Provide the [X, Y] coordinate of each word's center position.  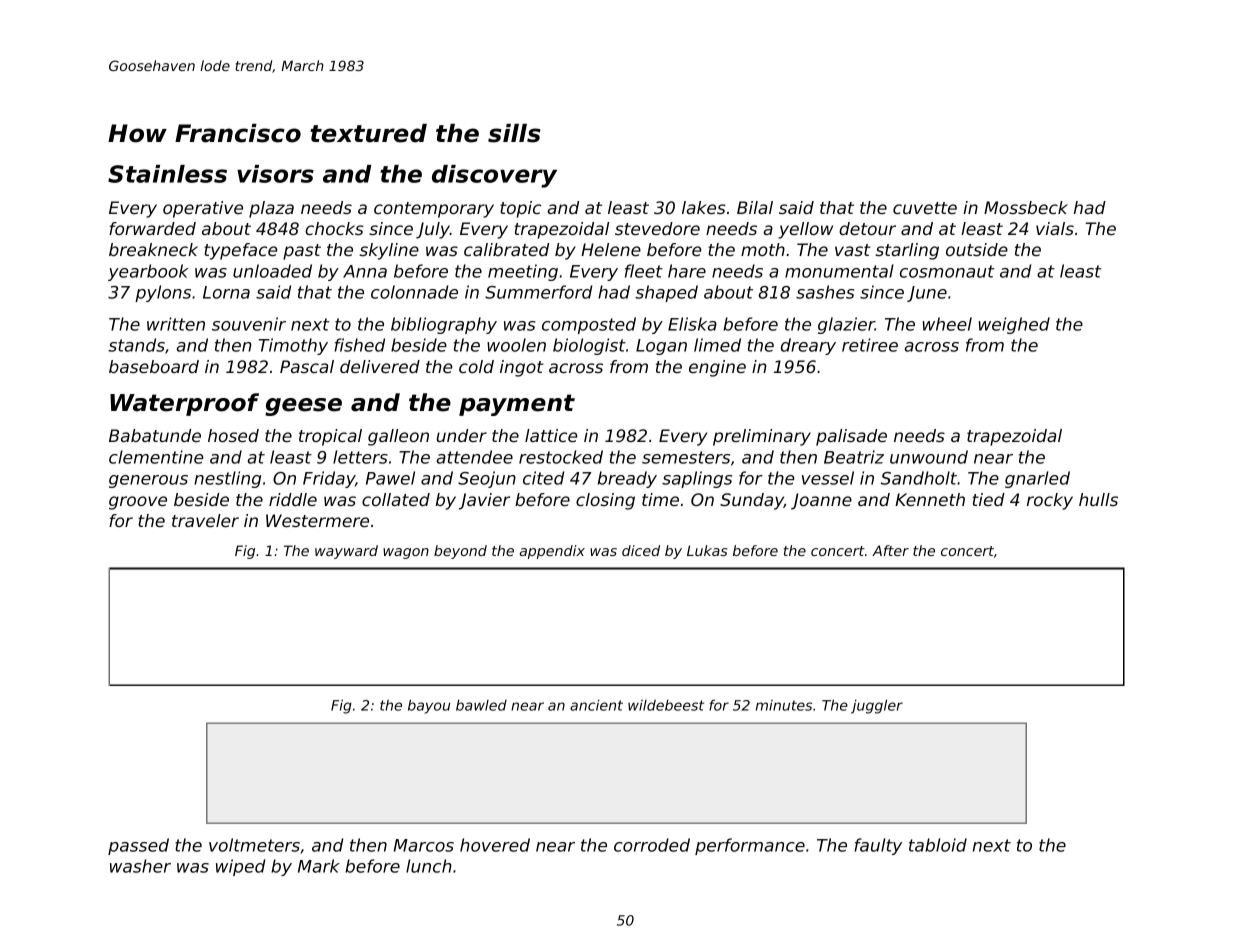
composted [589, 325]
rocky [1050, 501]
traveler [205, 520]
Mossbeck [1026, 207]
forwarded [152, 228]
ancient [596, 705]
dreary [808, 346]
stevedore [657, 228]
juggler [877, 706]
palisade [851, 437]
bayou [429, 706]
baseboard [154, 366]
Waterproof [184, 404]
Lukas [707, 550]
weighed [1014, 325]
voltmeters [254, 845]
